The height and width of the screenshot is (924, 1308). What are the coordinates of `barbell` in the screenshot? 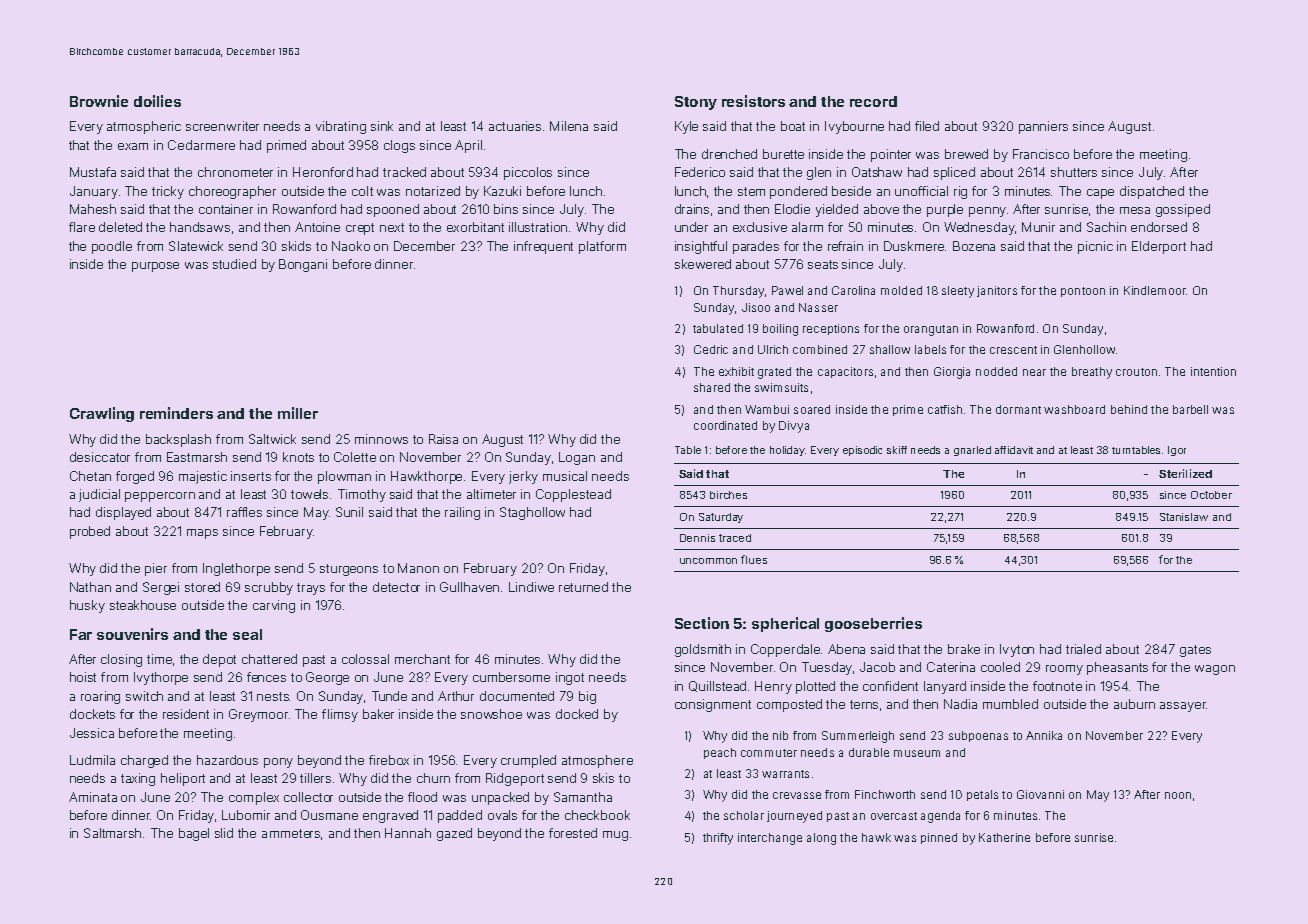 It's located at (1190, 409).
